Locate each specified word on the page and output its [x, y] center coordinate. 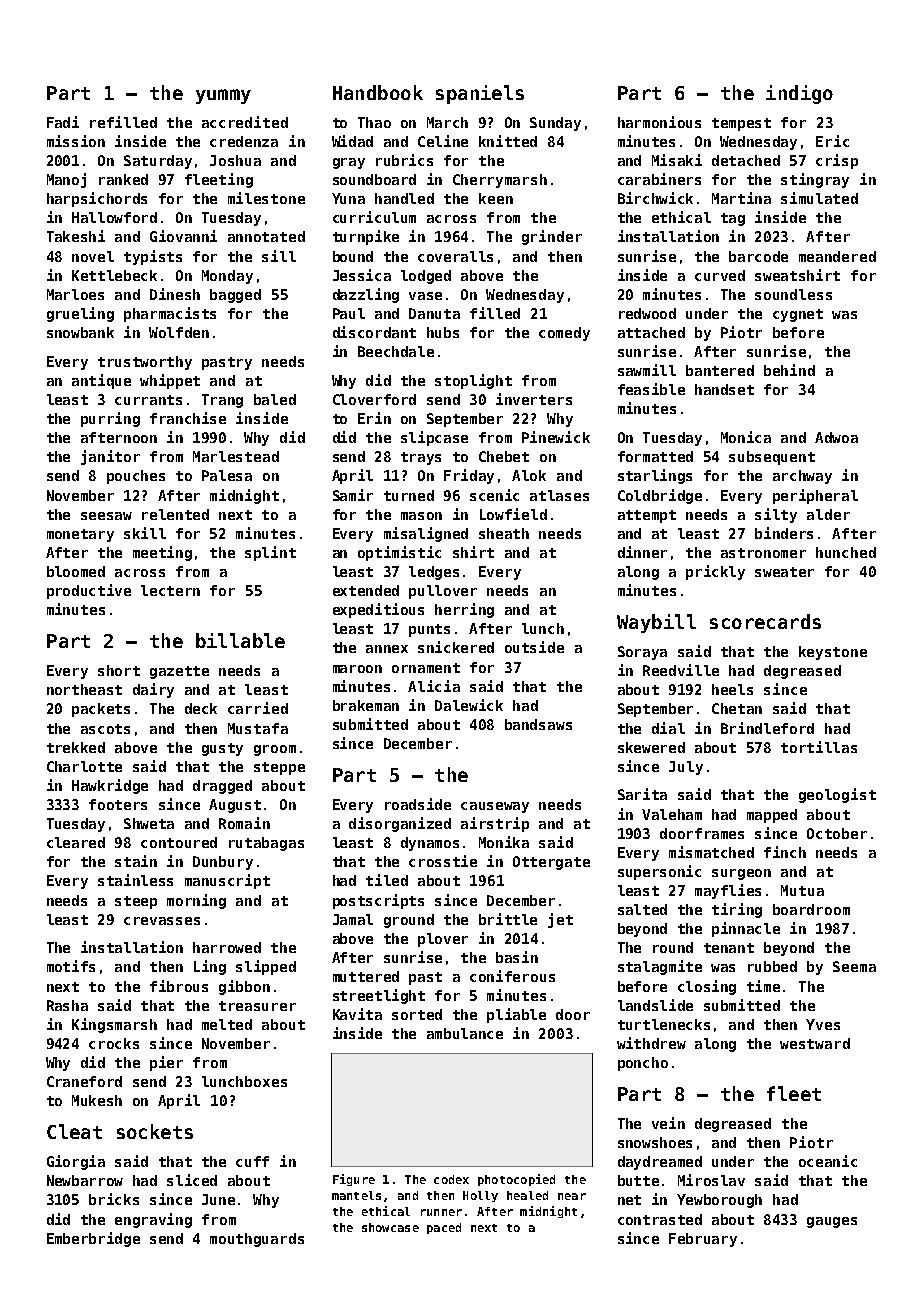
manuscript [227, 881]
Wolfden [179, 332]
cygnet [798, 315]
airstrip [495, 824]
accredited [245, 122]
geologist [837, 795]
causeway [495, 807]
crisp [837, 161]
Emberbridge [93, 1239]
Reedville [681, 670]
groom [275, 750]
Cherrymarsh [500, 181]
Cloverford [374, 399]
